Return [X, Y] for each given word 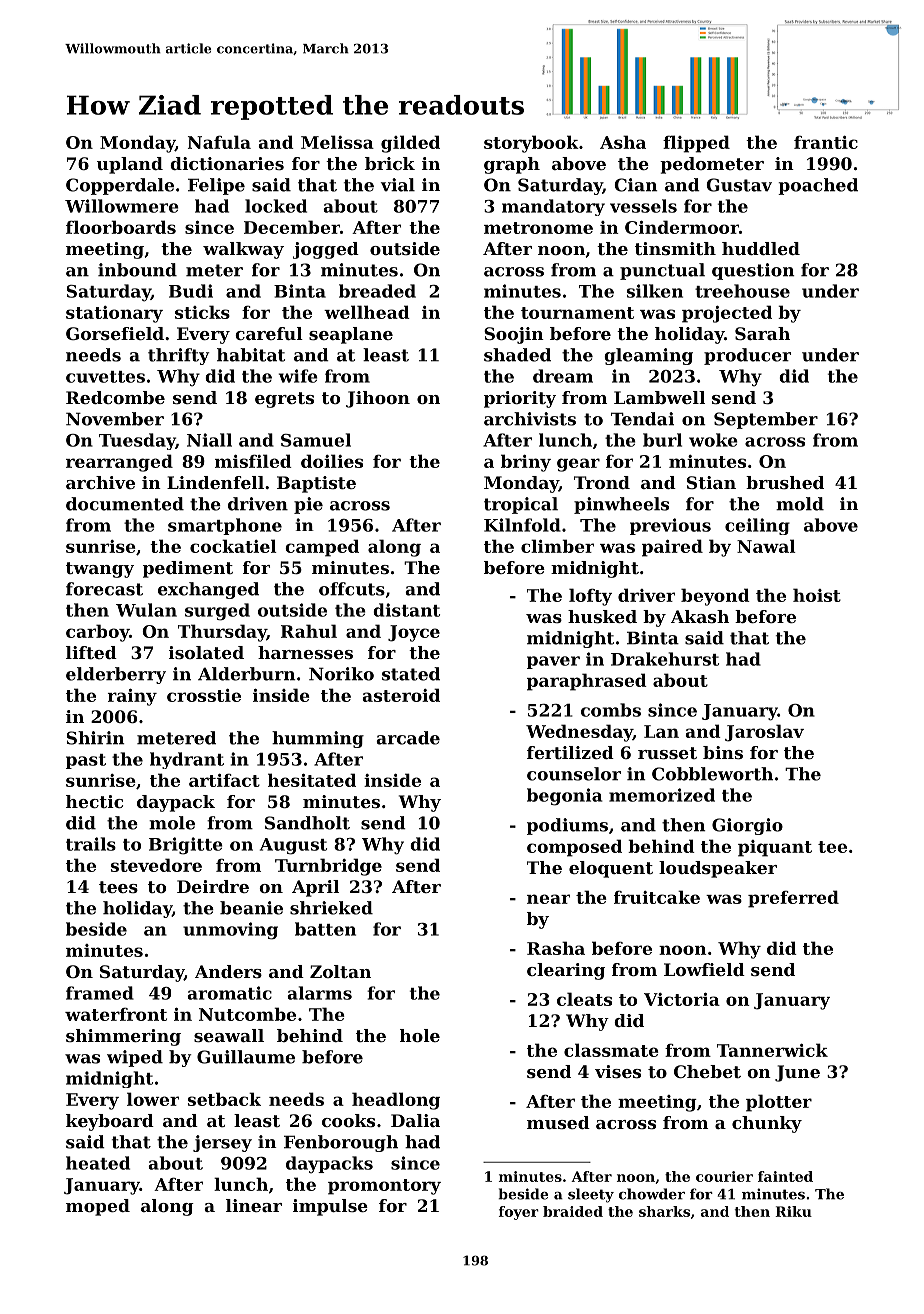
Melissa [337, 142]
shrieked [331, 908]
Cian [636, 185]
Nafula [219, 142]
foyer [519, 1213]
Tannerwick [772, 1050]
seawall [229, 1035]
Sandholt [307, 823]
